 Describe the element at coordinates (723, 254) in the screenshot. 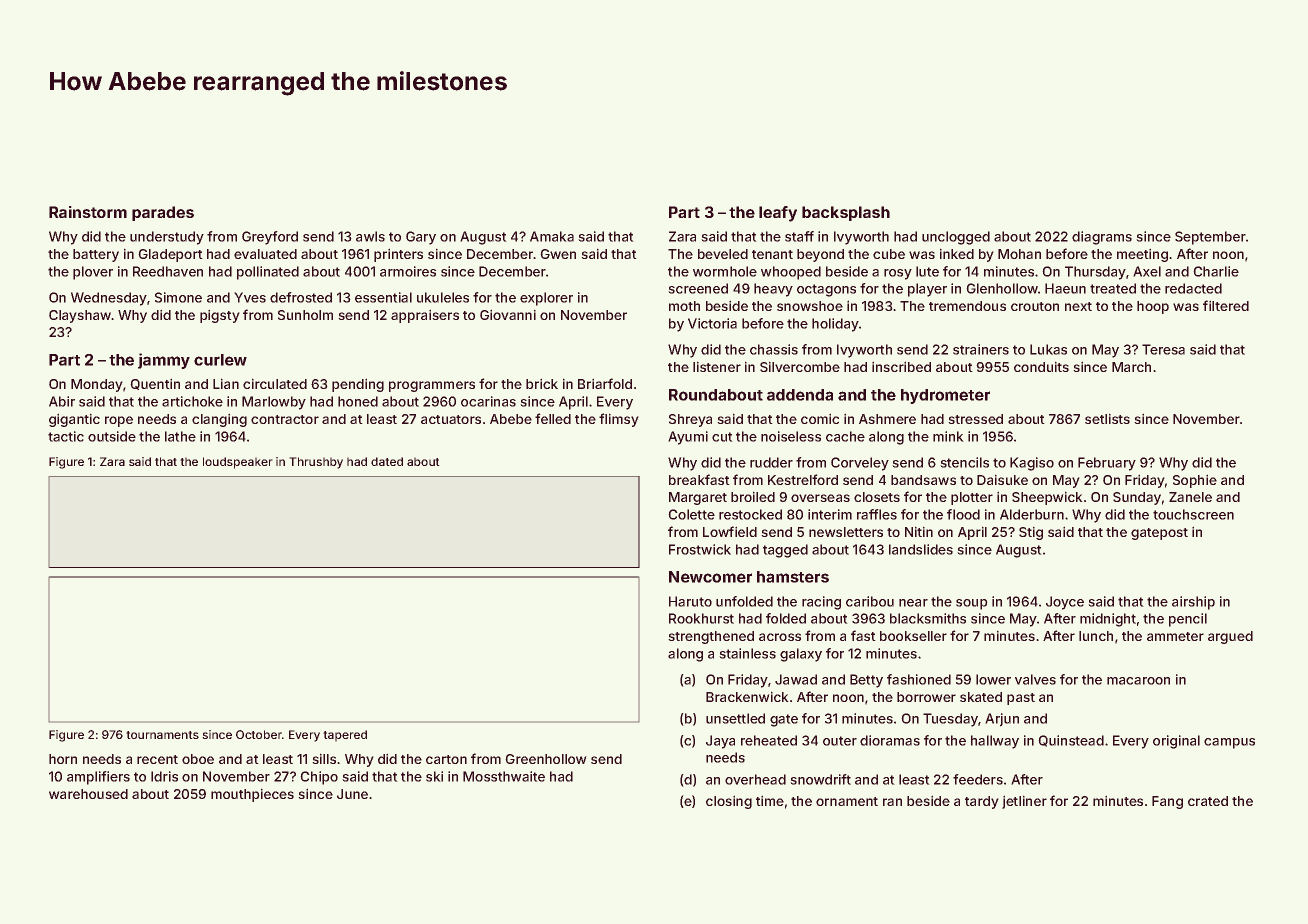

I see `beveled` at that location.
